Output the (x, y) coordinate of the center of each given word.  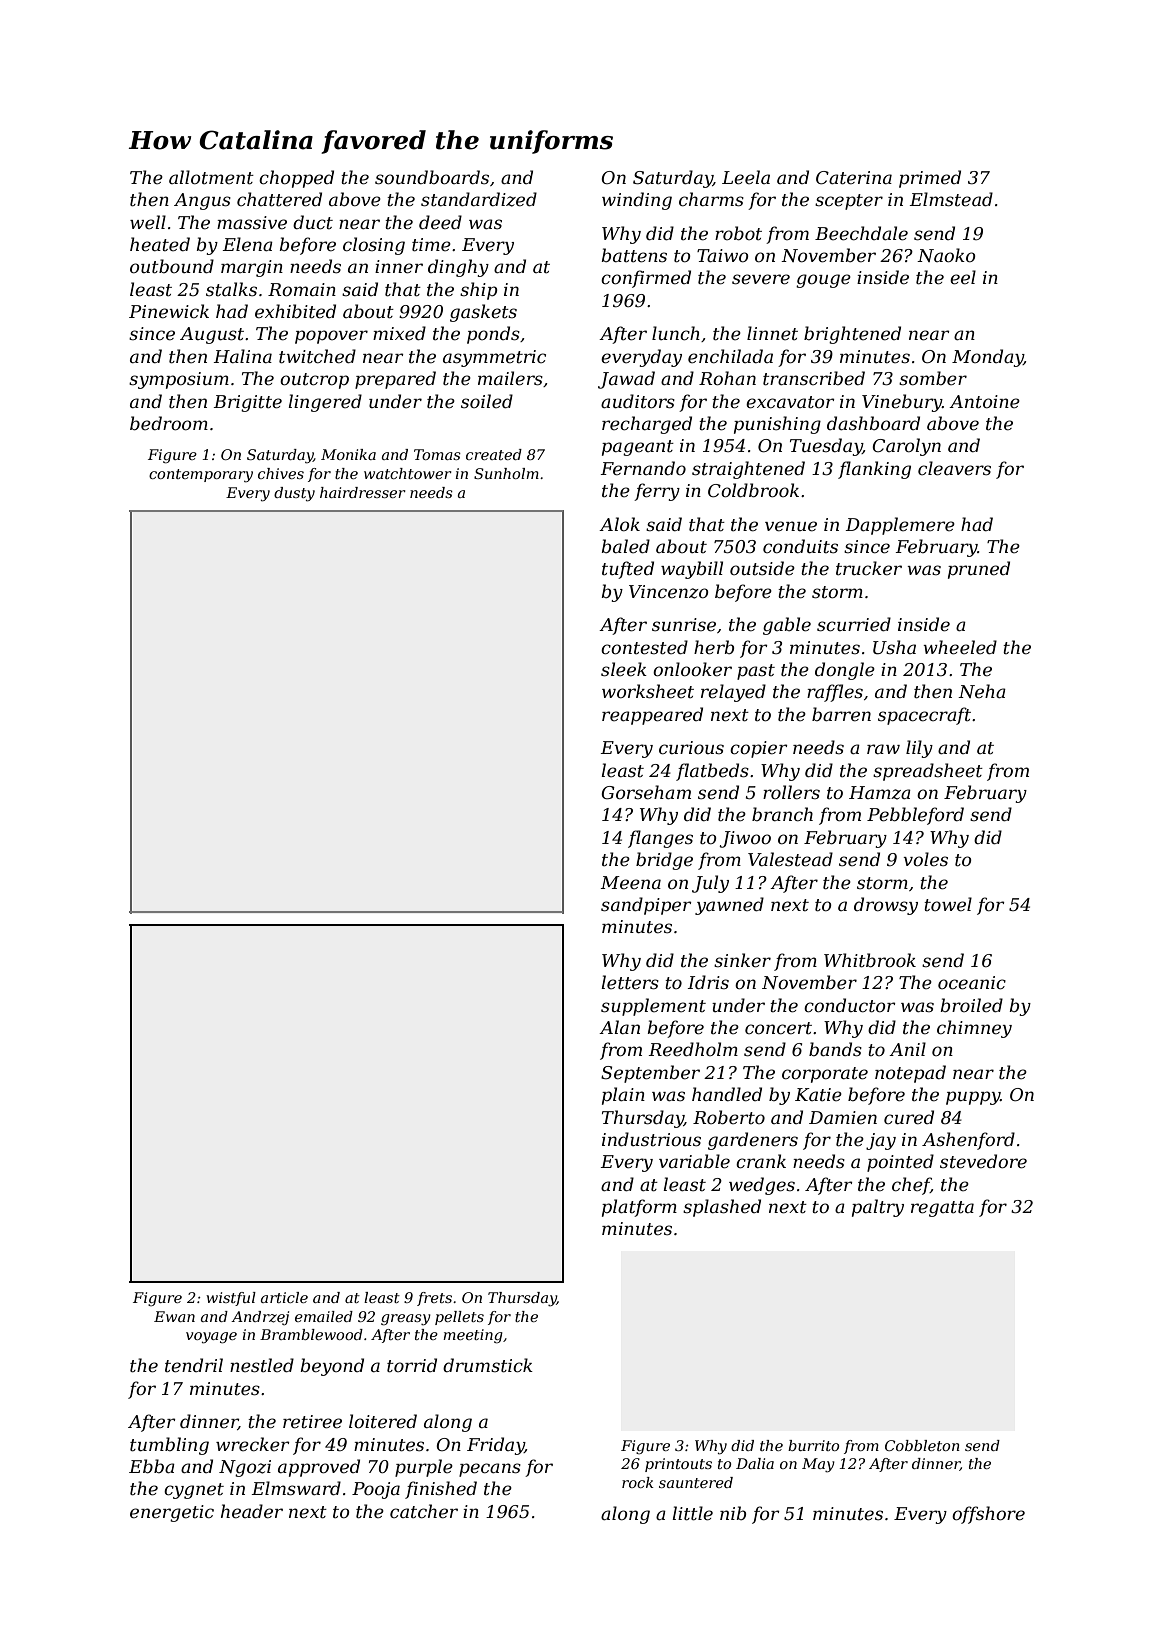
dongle (845, 671)
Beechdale (861, 233)
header (252, 1511)
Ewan (174, 1316)
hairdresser (363, 492)
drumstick (488, 1365)
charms (711, 199)
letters (630, 982)
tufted (628, 570)
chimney (974, 1029)
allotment (211, 177)
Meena (631, 883)
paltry (878, 1208)
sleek (624, 669)
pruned (979, 570)
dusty (294, 494)
